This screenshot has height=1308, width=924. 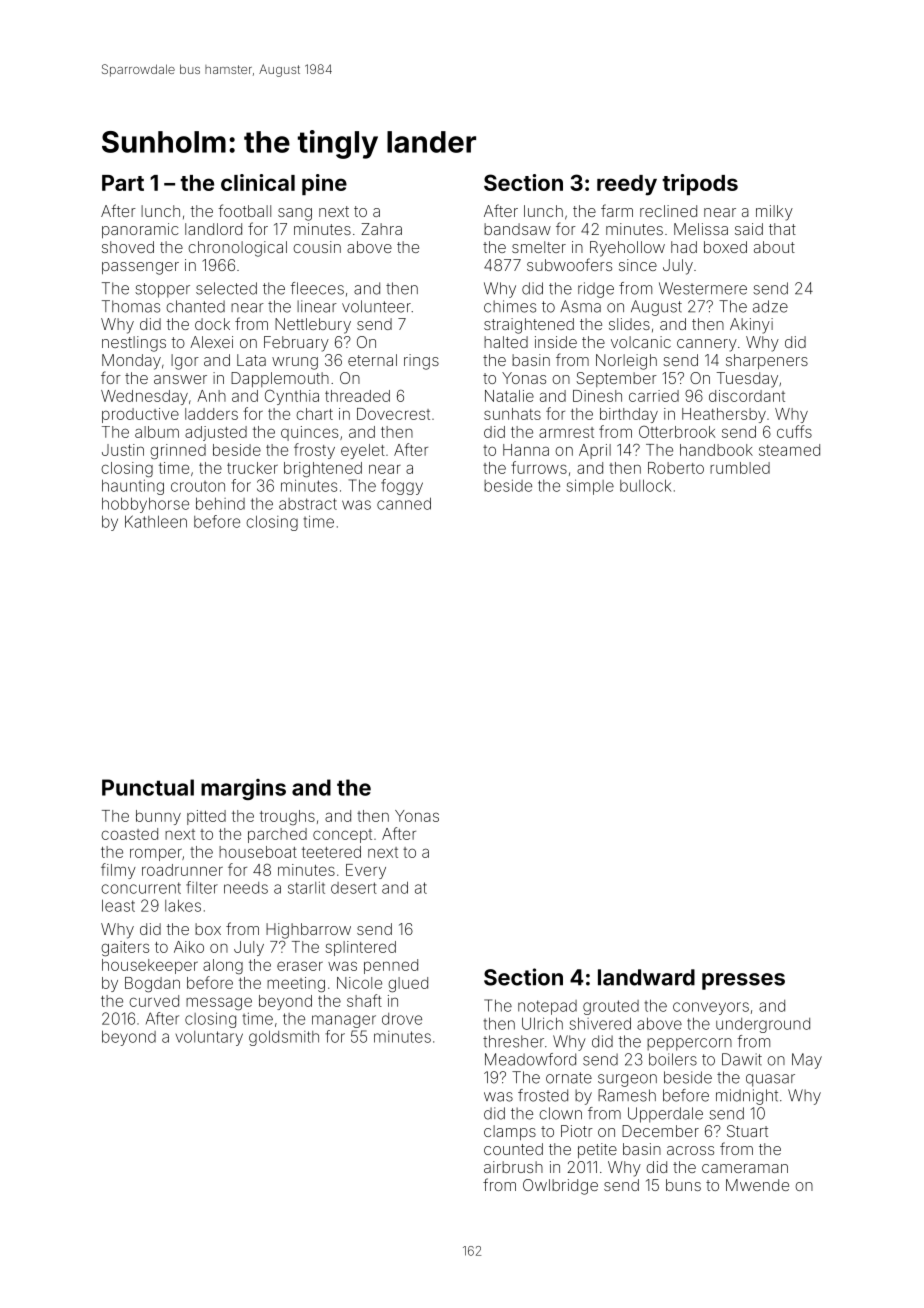 I want to click on bandsaw, so click(x=517, y=229).
